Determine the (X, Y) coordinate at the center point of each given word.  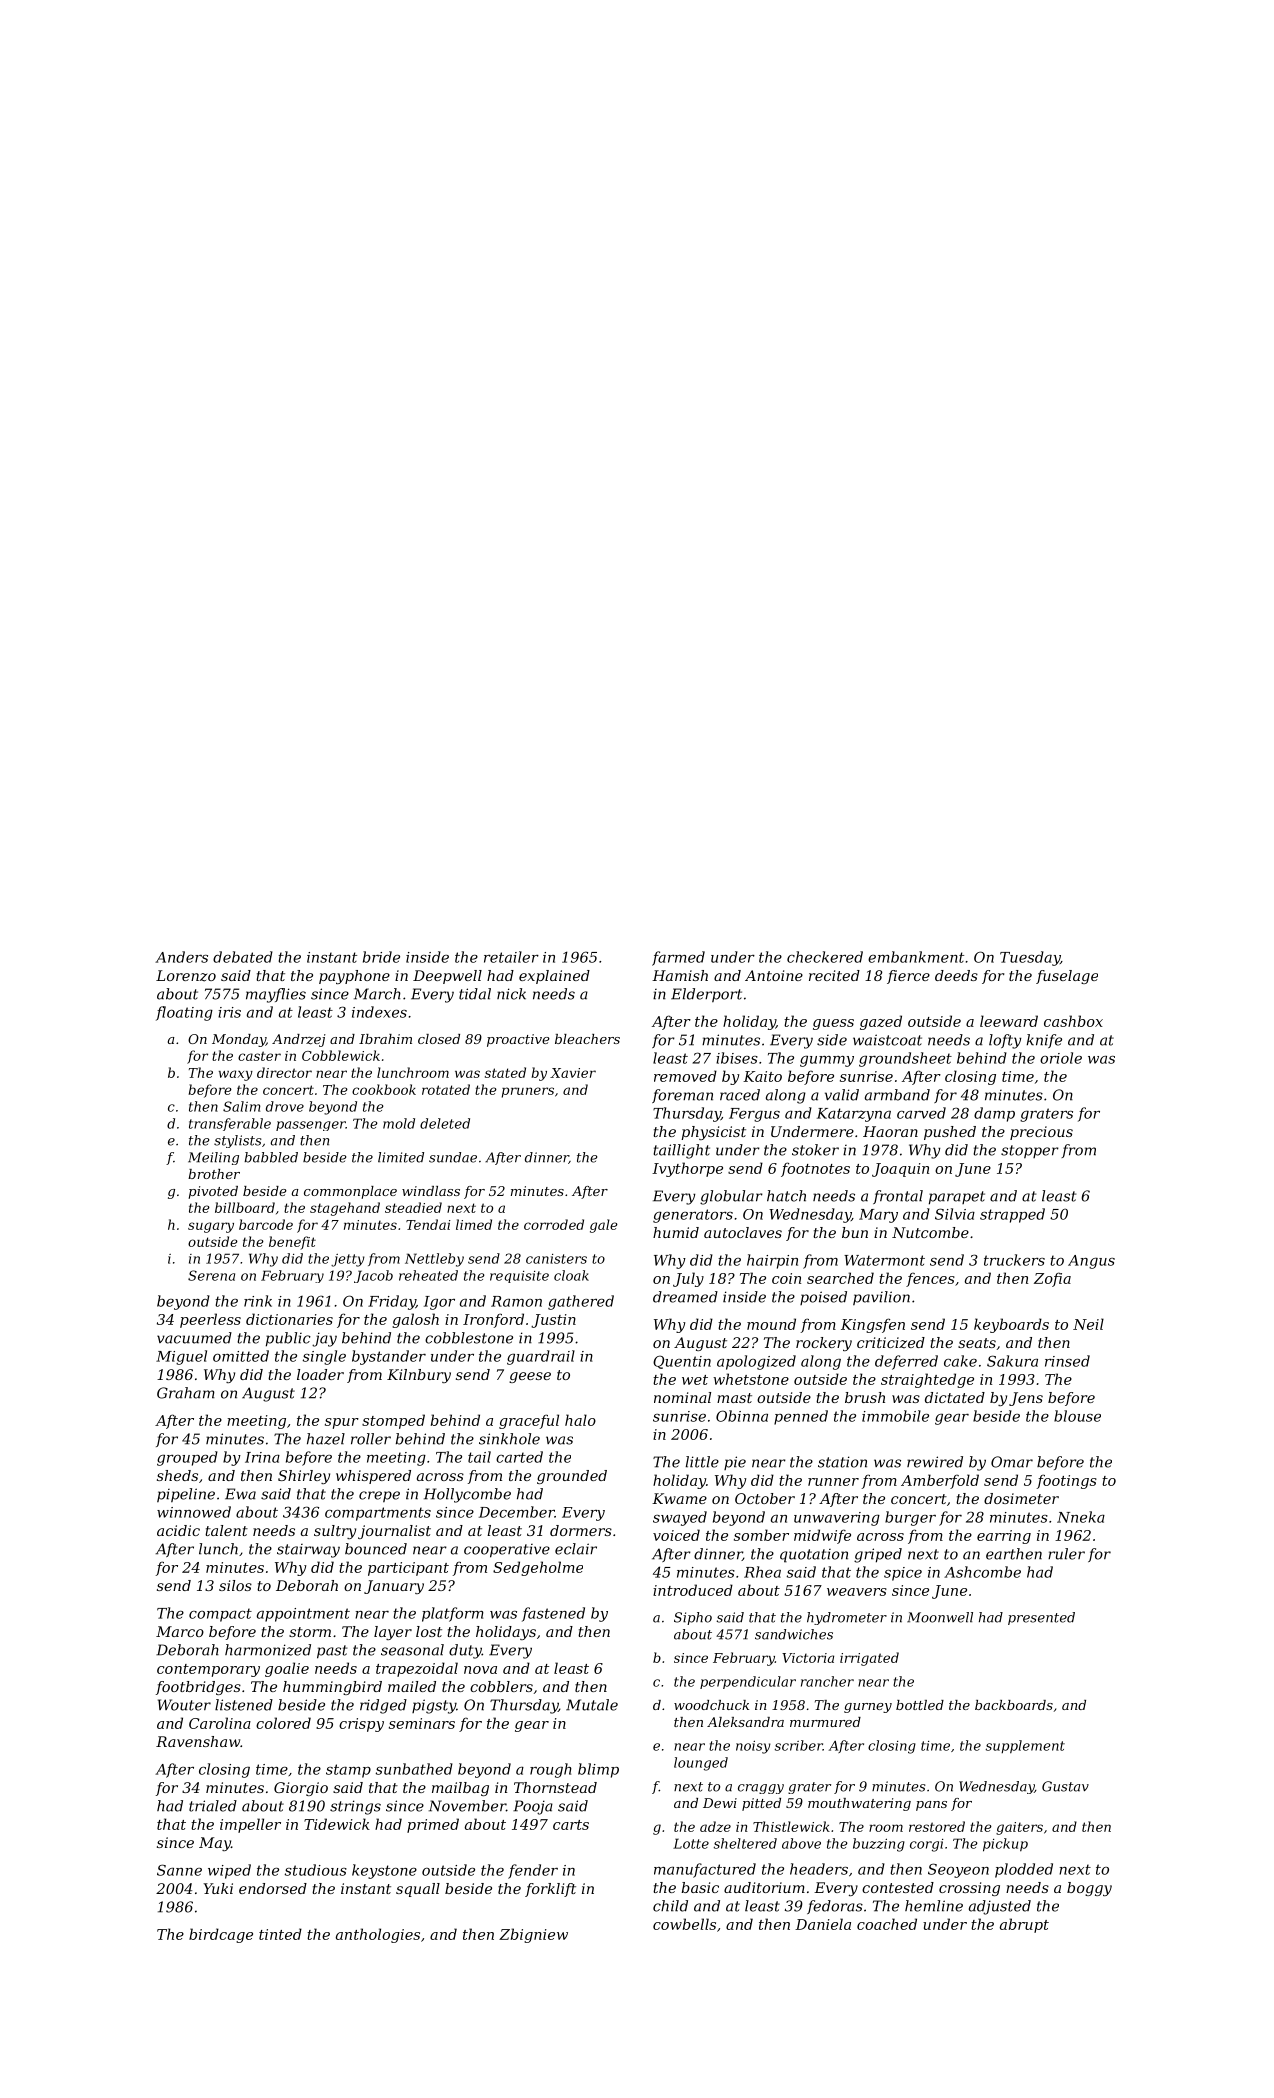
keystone (384, 1871)
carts (571, 1825)
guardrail (541, 1357)
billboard (245, 1207)
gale (604, 1226)
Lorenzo (186, 976)
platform (453, 1614)
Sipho (693, 1618)
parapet (957, 1198)
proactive (518, 1040)
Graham (186, 1393)
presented (1041, 1618)
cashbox (1073, 1021)
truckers (1014, 1260)
